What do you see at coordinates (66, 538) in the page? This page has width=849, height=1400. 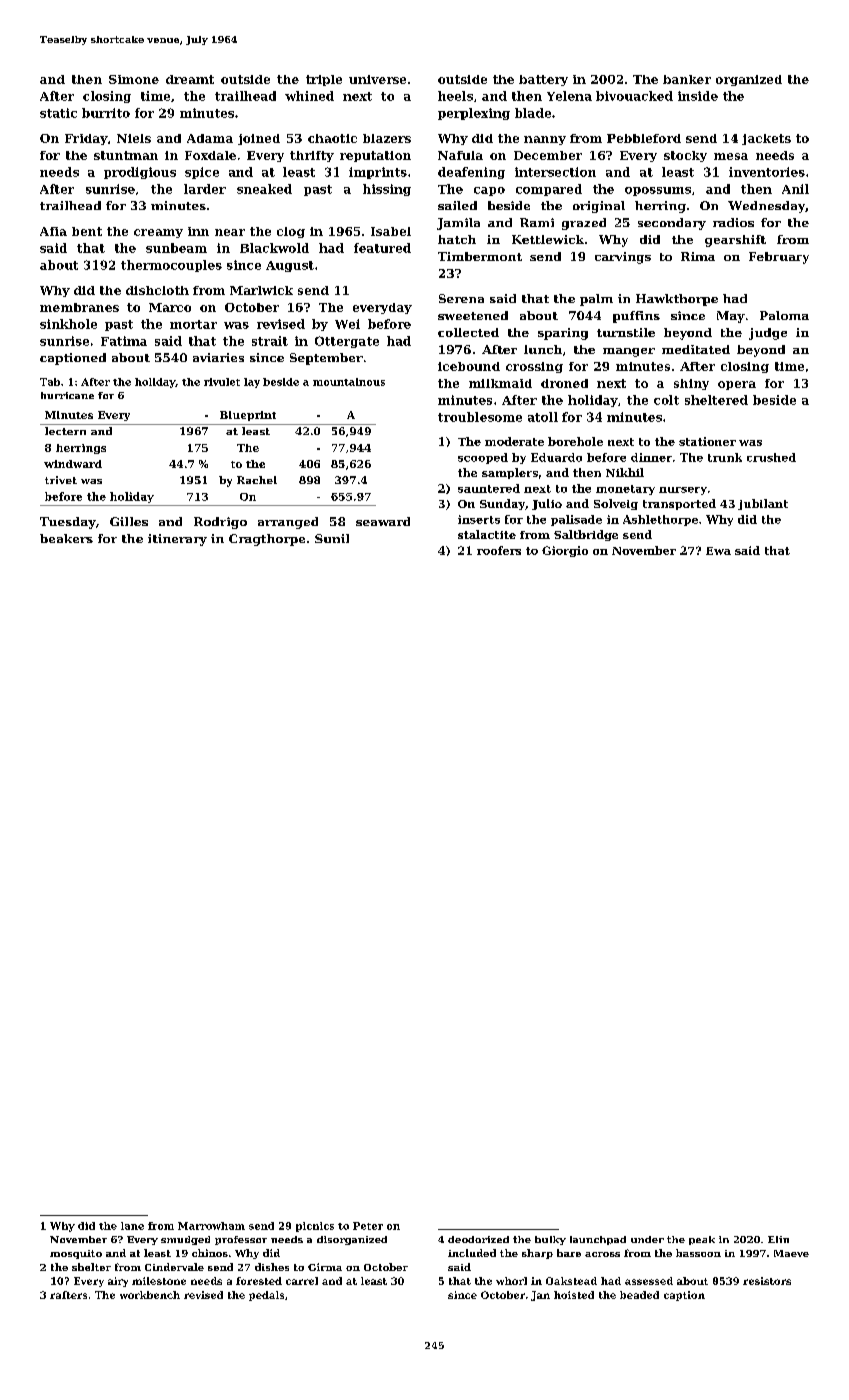 I see `beakers` at bounding box center [66, 538].
